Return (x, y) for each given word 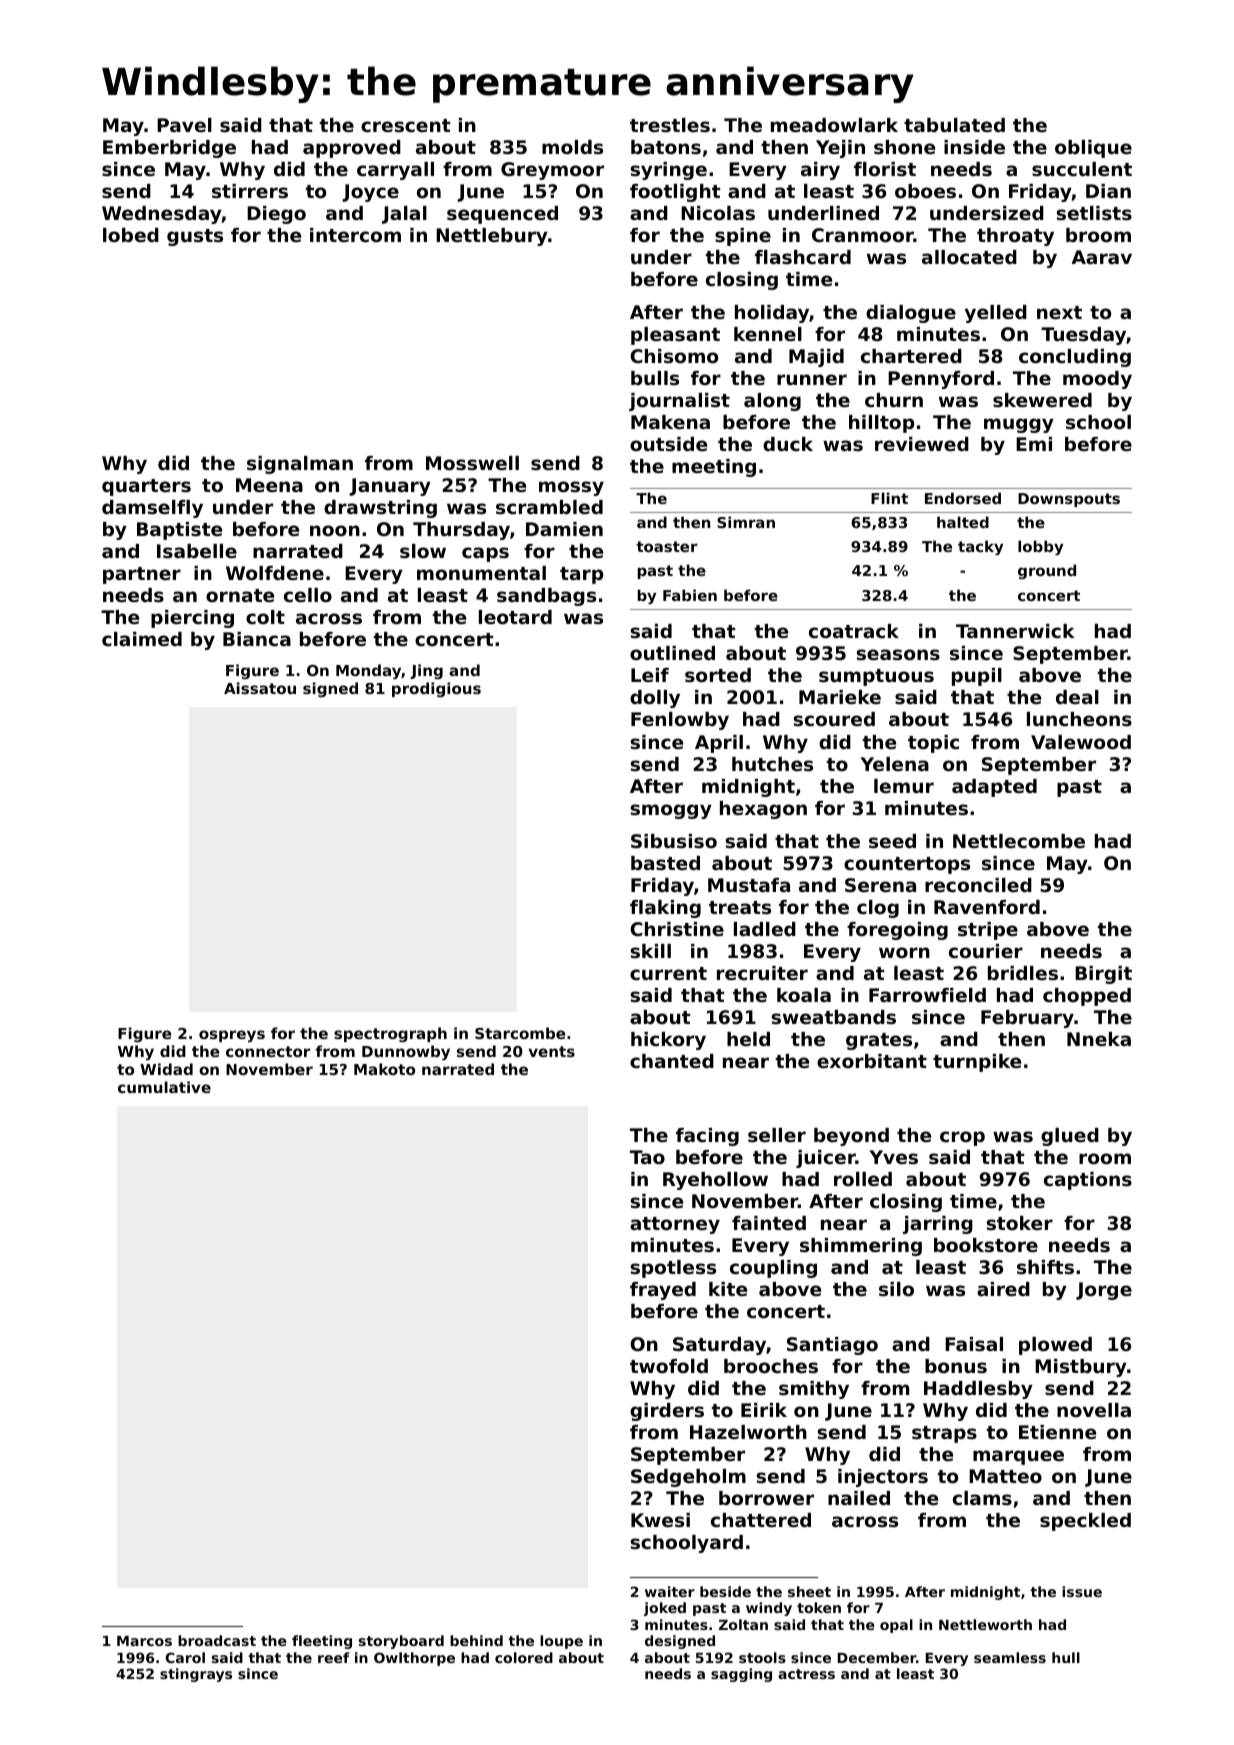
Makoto (384, 1069)
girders (667, 1412)
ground (1047, 571)
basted (665, 863)
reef (333, 1657)
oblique (1093, 149)
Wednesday (162, 215)
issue (1082, 1591)
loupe (561, 1642)
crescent (405, 126)
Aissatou (260, 688)
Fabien (690, 595)
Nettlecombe (1019, 841)
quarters (146, 487)
